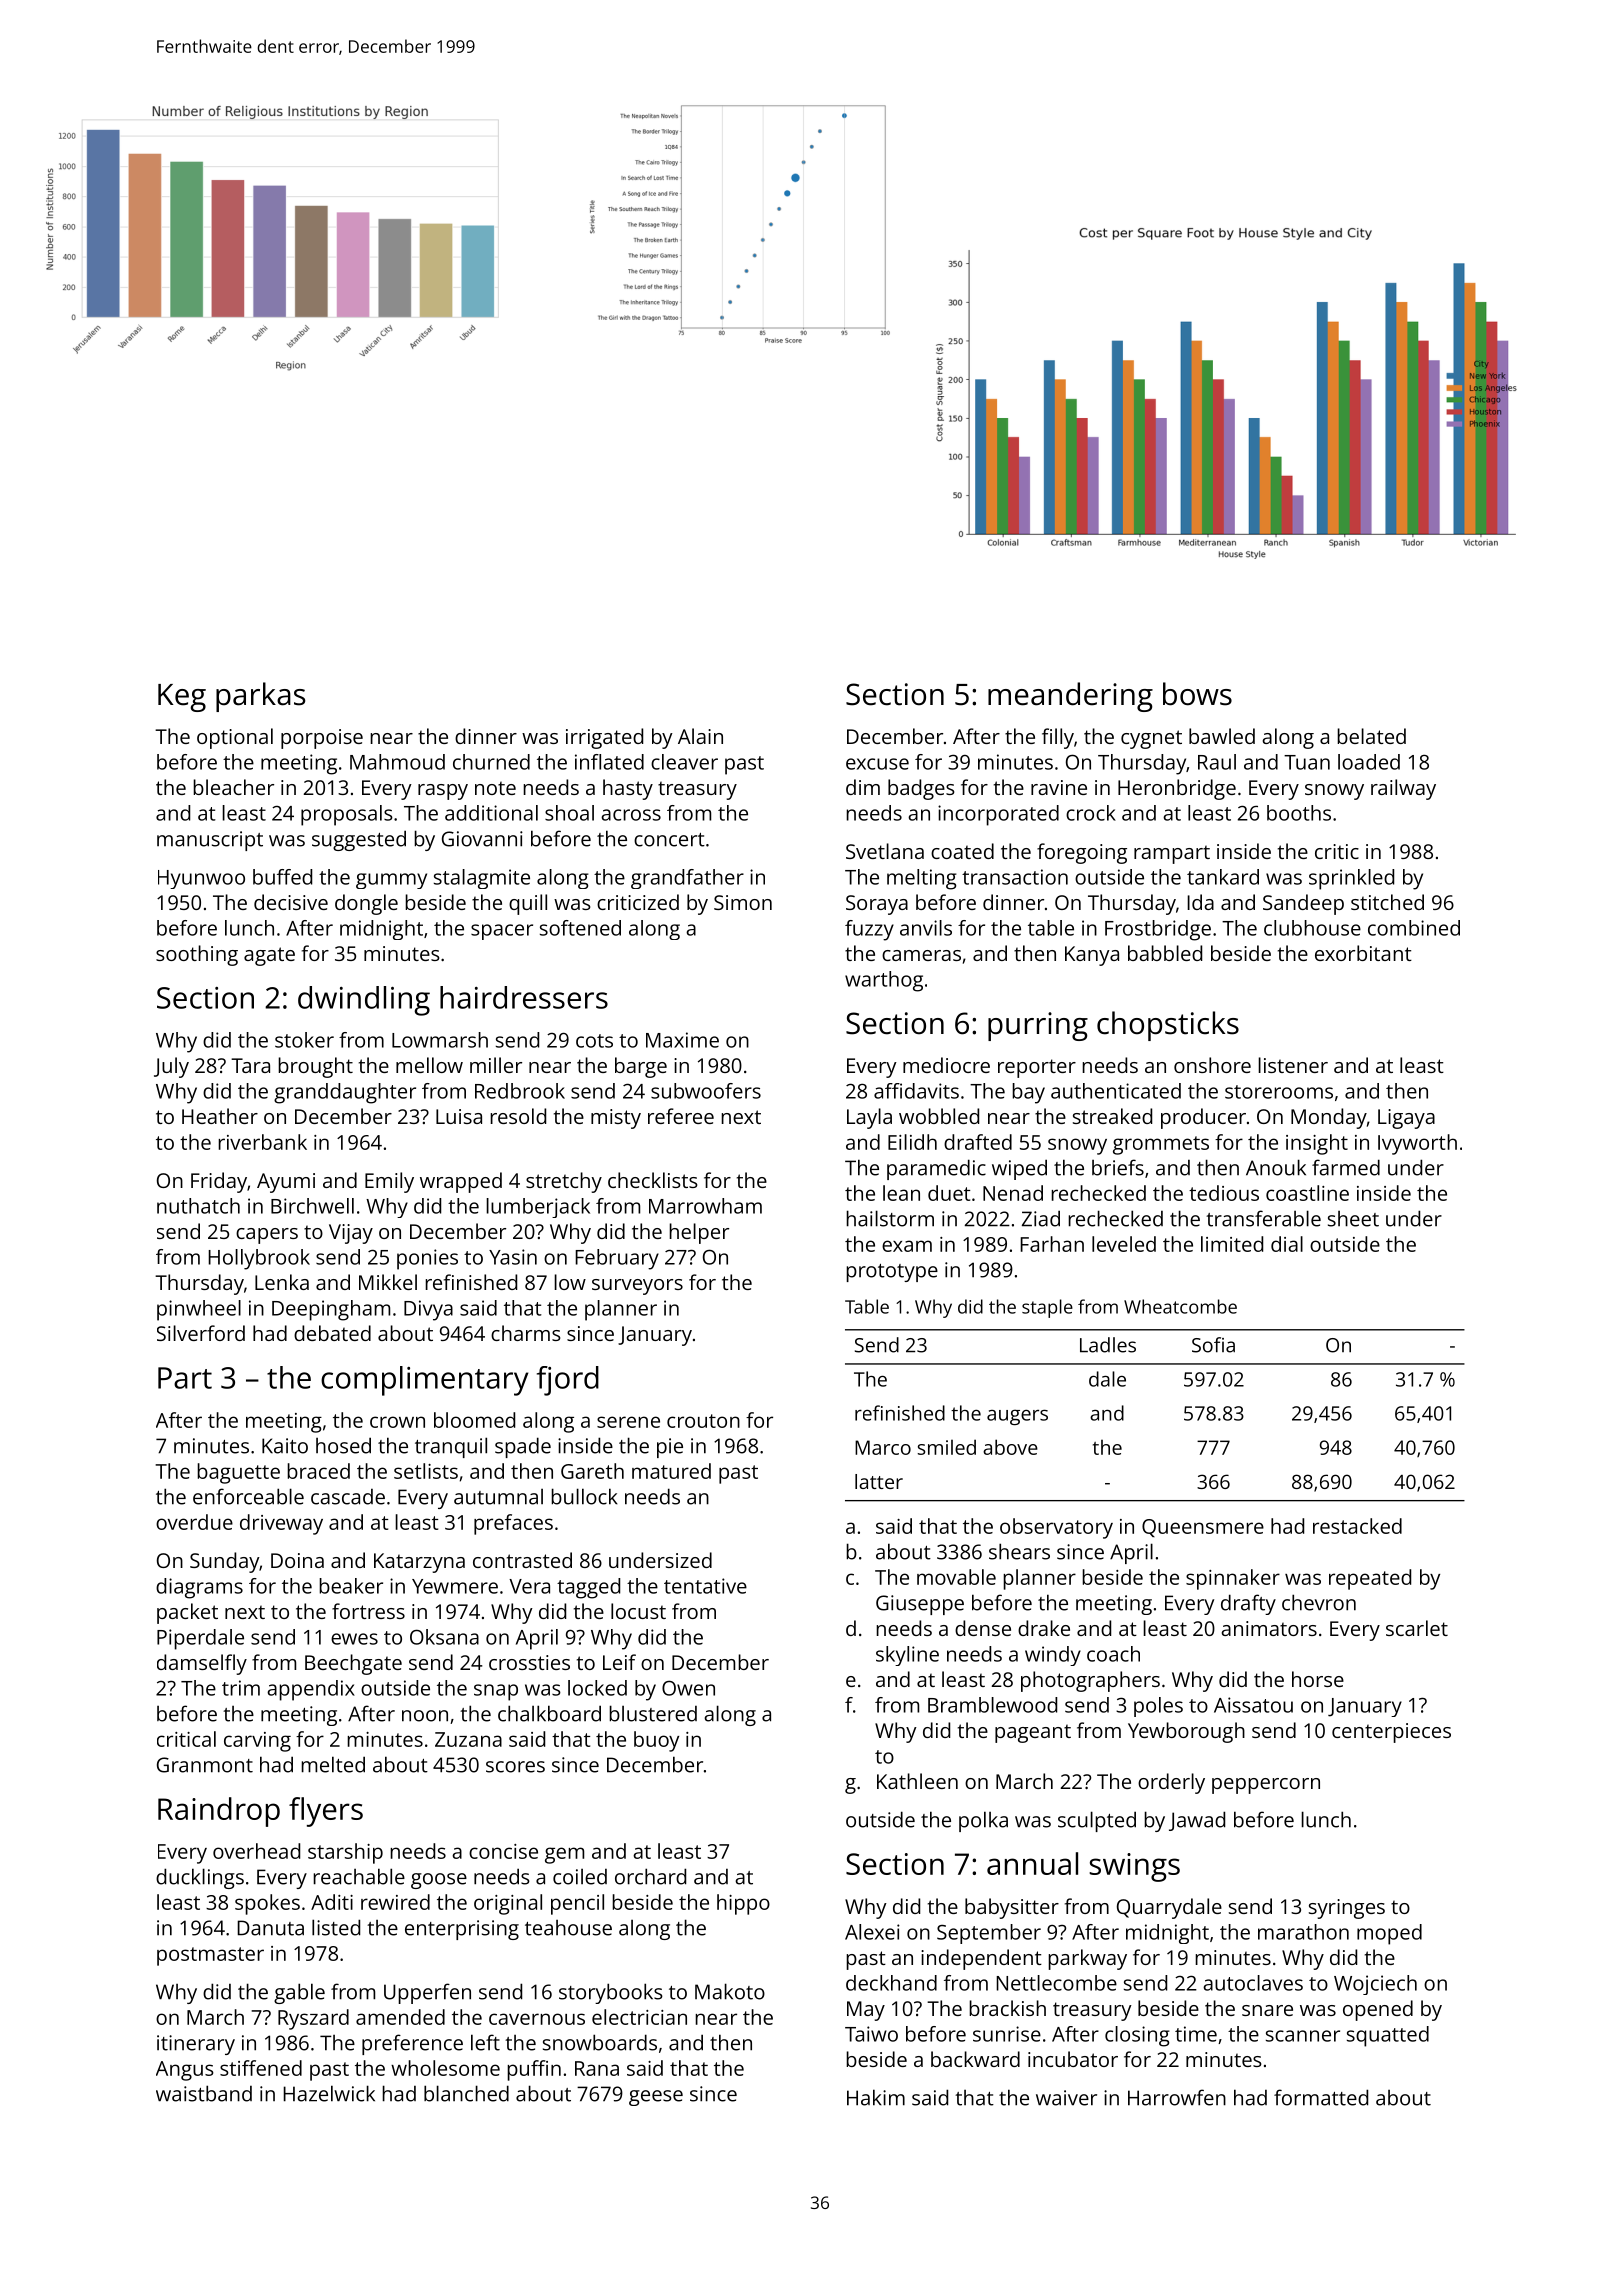 Image resolution: width=1620 pixels, height=2292 pixels. What do you see at coordinates (877, 764) in the document?
I see `excuse` at bounding box center [877, 764].
